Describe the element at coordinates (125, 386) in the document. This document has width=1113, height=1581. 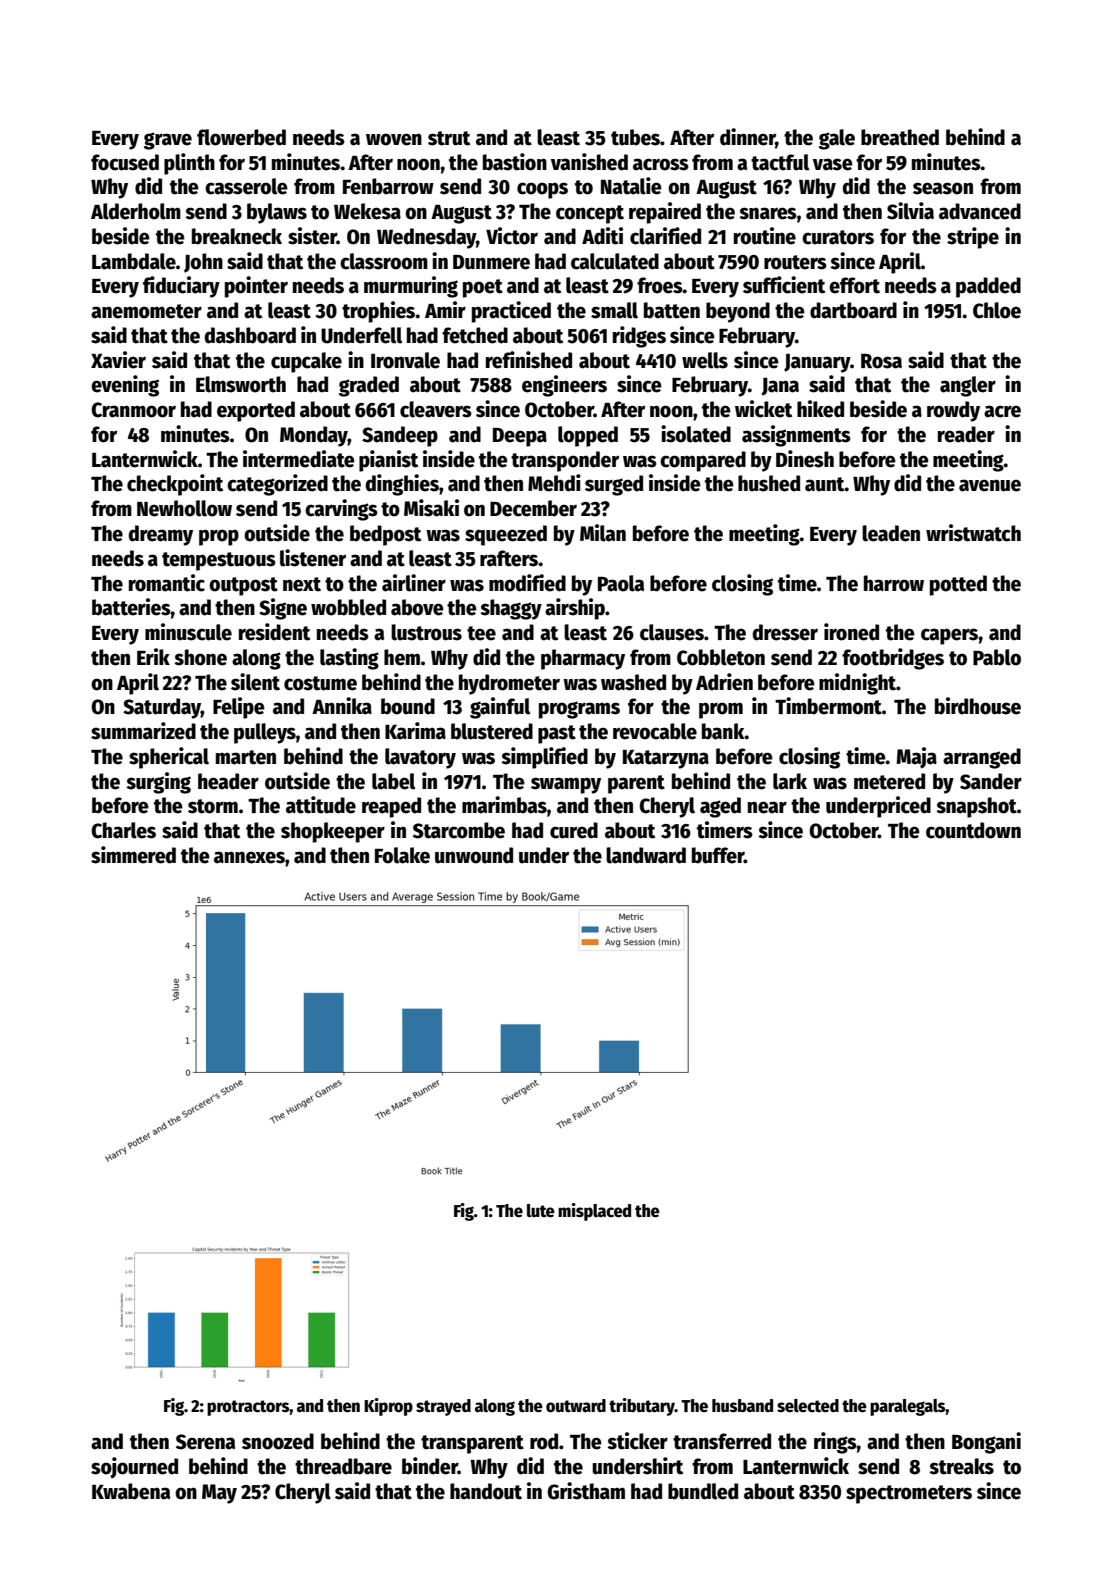
I see `evening` at that location.
